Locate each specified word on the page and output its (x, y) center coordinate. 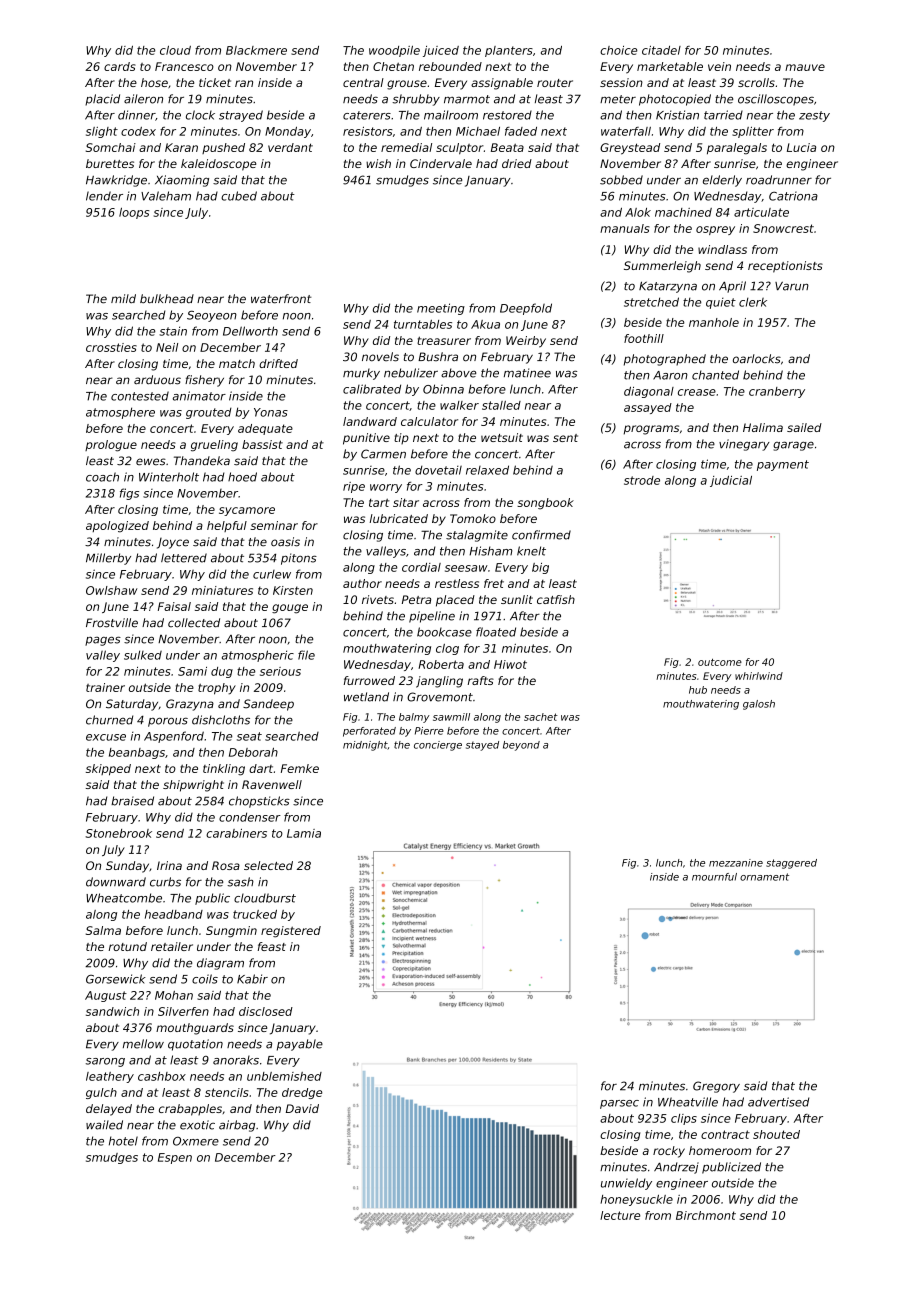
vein (719, 66)
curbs (165, 882)
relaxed (487, 470)
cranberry (777, 392)
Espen (175, 1158)
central (363, 82)
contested (140, 396)
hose (154, 82)
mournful (714, 877)
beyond (521, 746)
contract (725, 1134)
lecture (620, 1215)
